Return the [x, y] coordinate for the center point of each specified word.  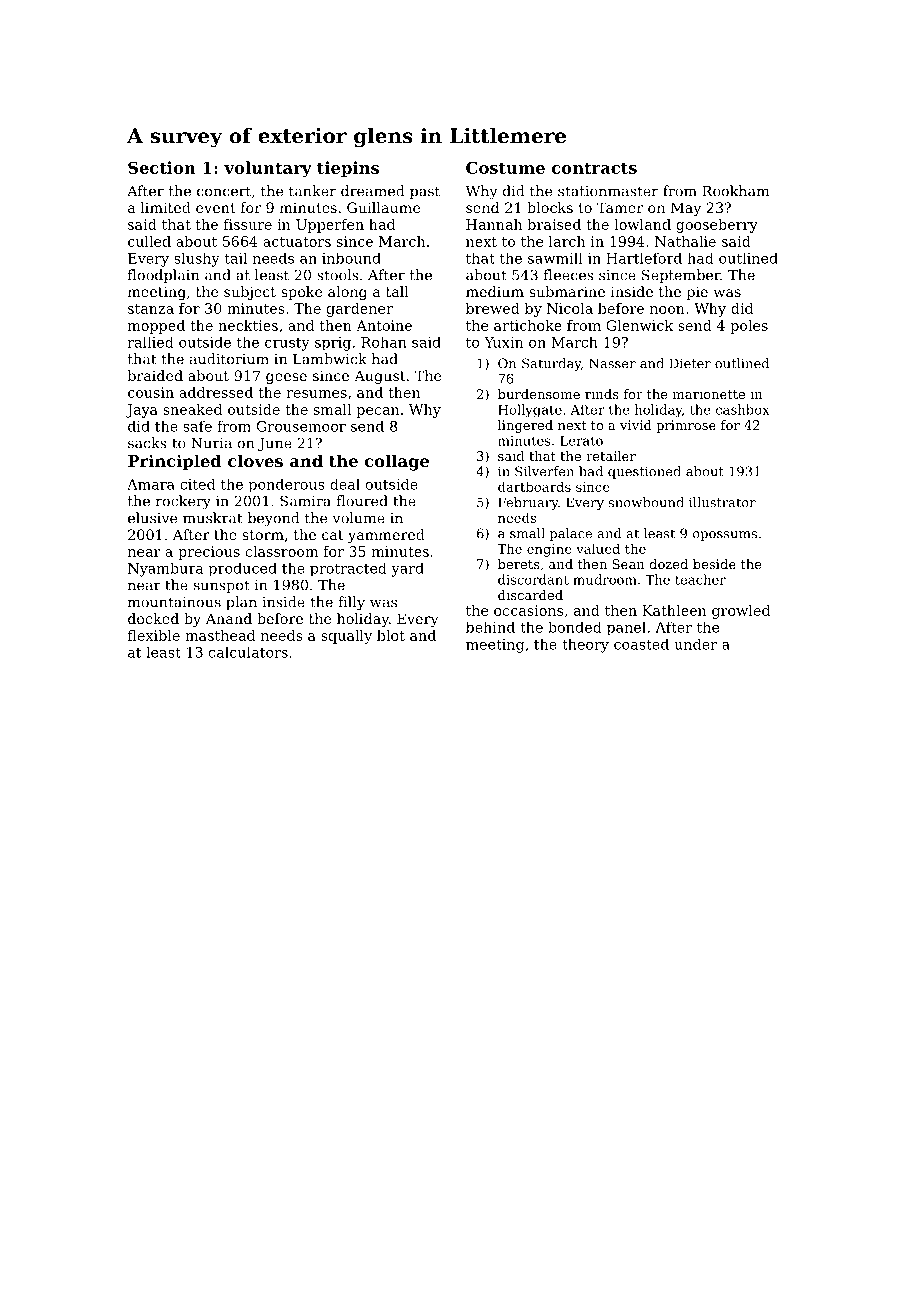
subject [250, 293]
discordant [533, 579]
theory [585, 645]
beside [714, 564]
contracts [594, 168]
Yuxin [503, 342]
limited [165, 207]
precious [209, 553]
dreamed [373, 191]
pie [697, 293]
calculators [248, 652]
